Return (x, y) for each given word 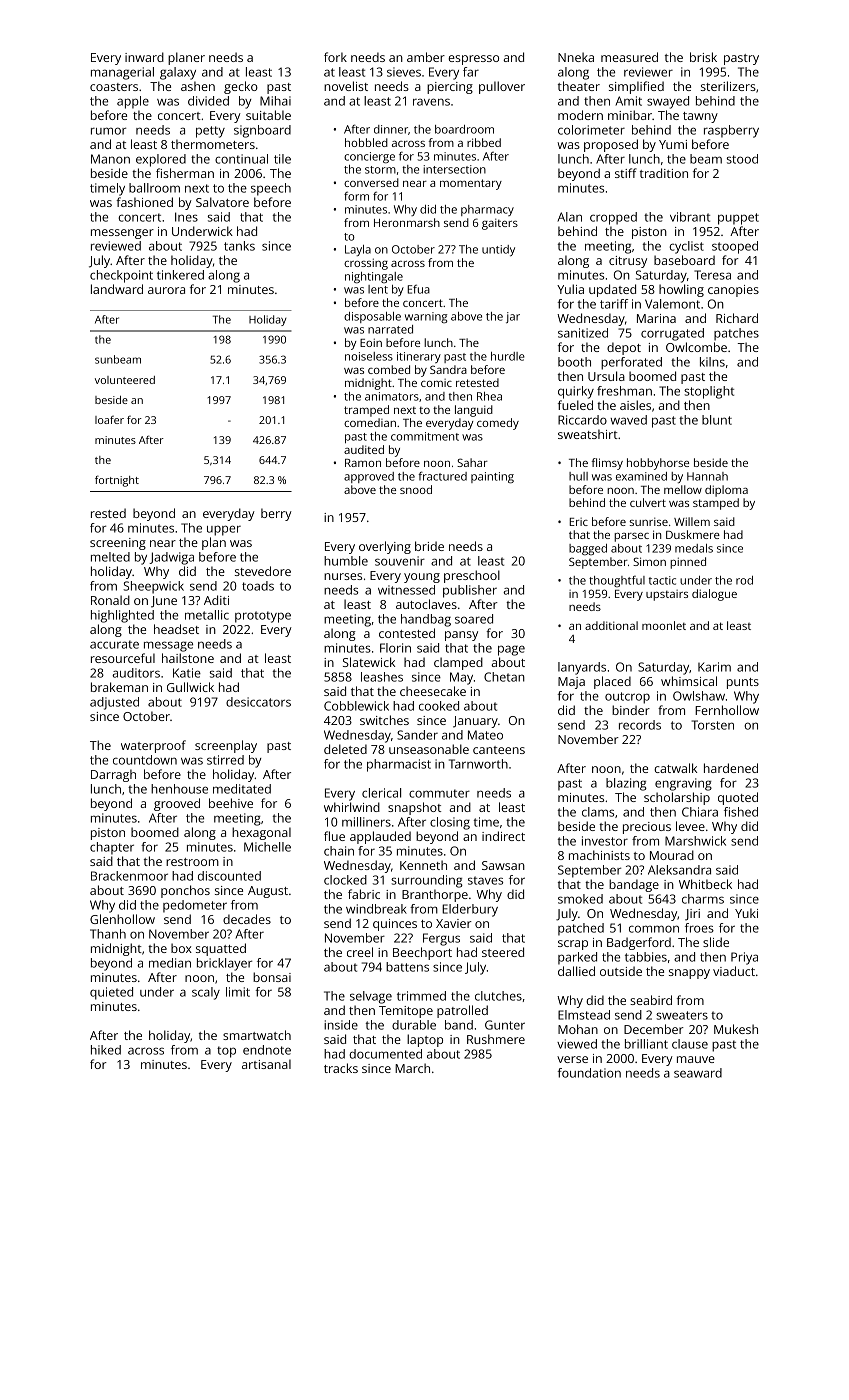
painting (492, 478)
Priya (744, 958)
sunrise (648, 521)
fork (335, 57)
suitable (268, 115)
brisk (703, 57)
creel (360, 952)
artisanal (266, 1064)
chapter (112, 848)
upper (224, 530)
